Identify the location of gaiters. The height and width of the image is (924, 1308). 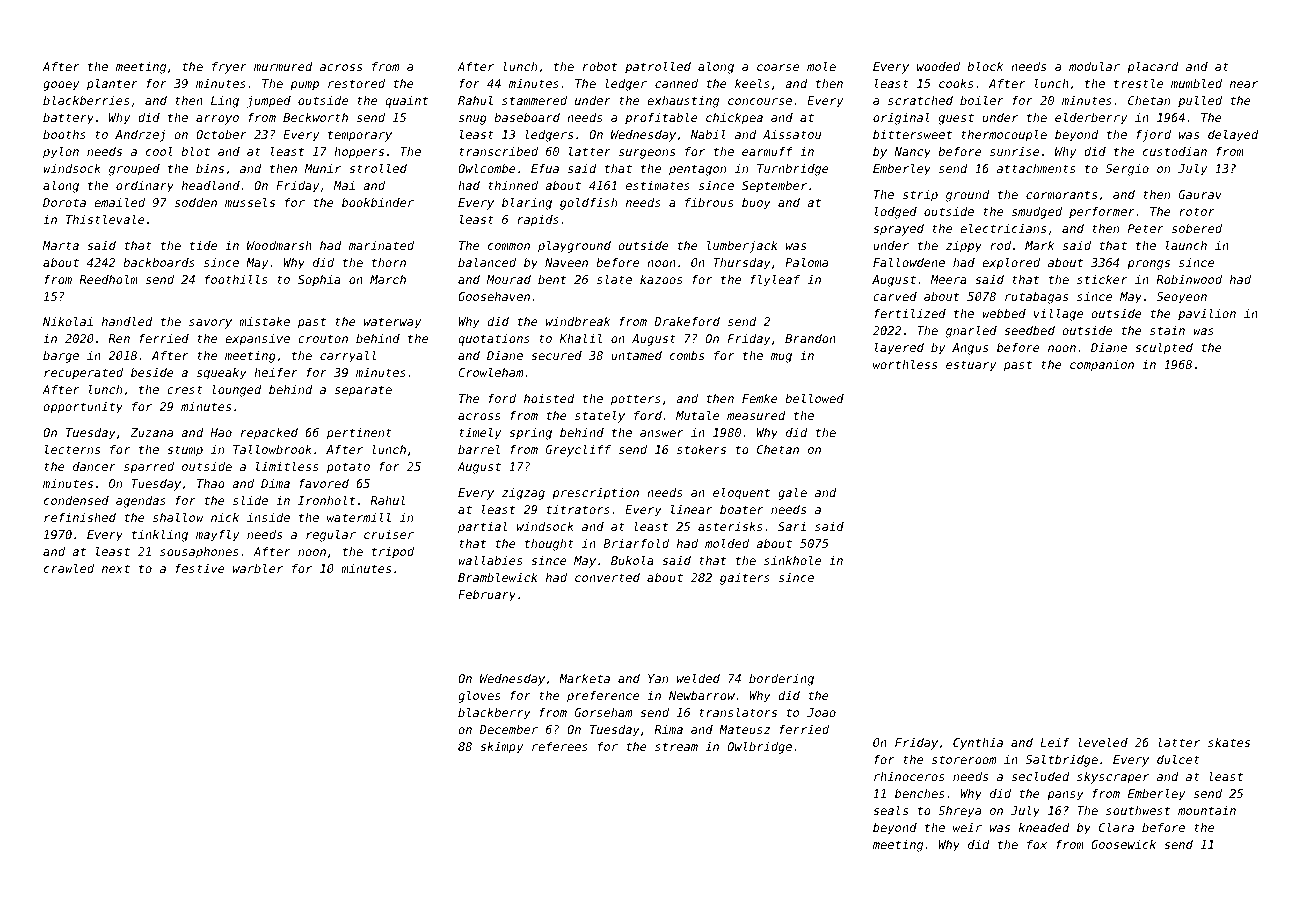
(745, 579).
